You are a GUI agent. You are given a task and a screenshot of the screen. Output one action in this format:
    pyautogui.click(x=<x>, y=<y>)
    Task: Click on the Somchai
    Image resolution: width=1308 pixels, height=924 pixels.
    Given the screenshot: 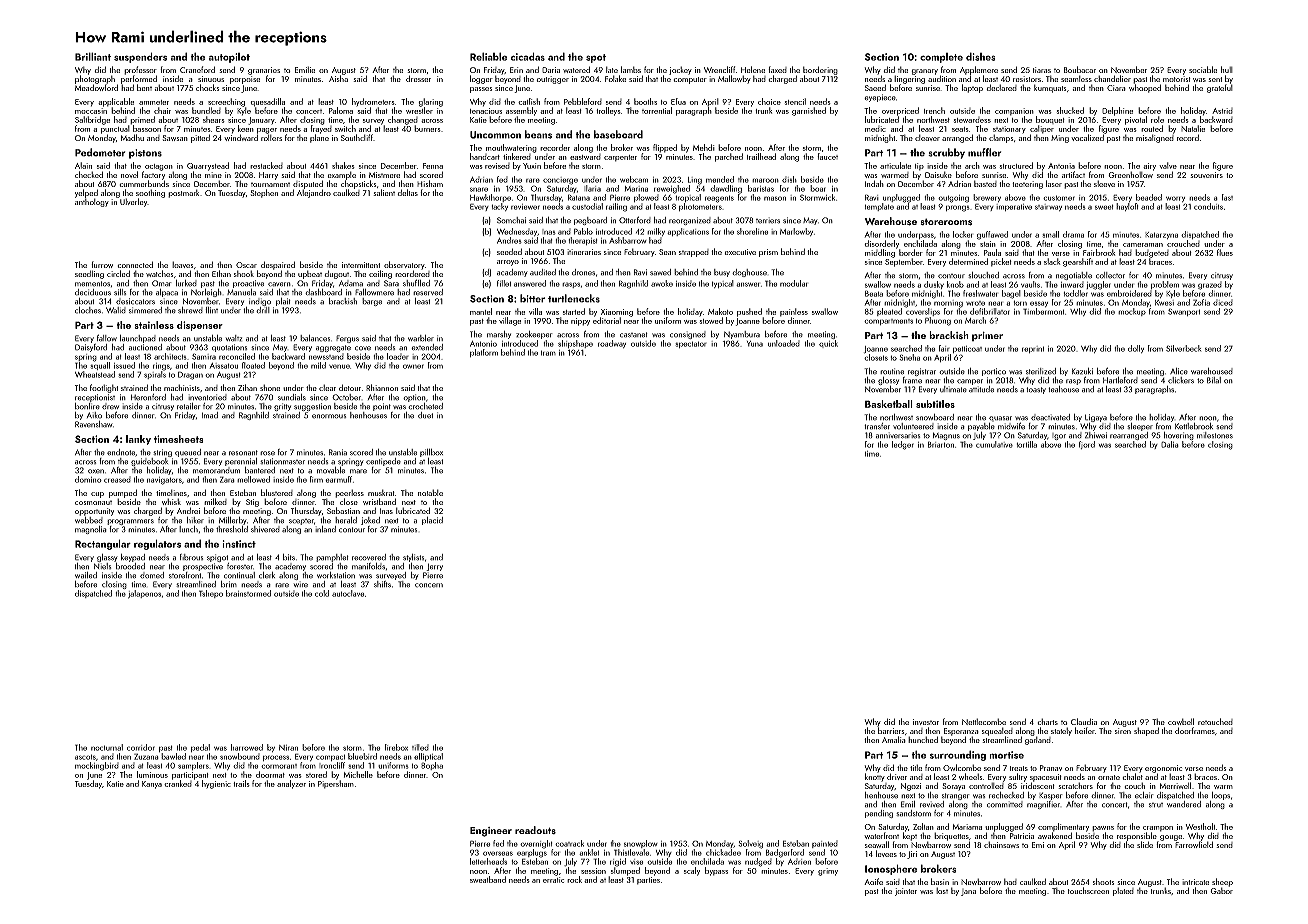 What is the action you would take?
    pyautogui.click(x=511, y=220)
